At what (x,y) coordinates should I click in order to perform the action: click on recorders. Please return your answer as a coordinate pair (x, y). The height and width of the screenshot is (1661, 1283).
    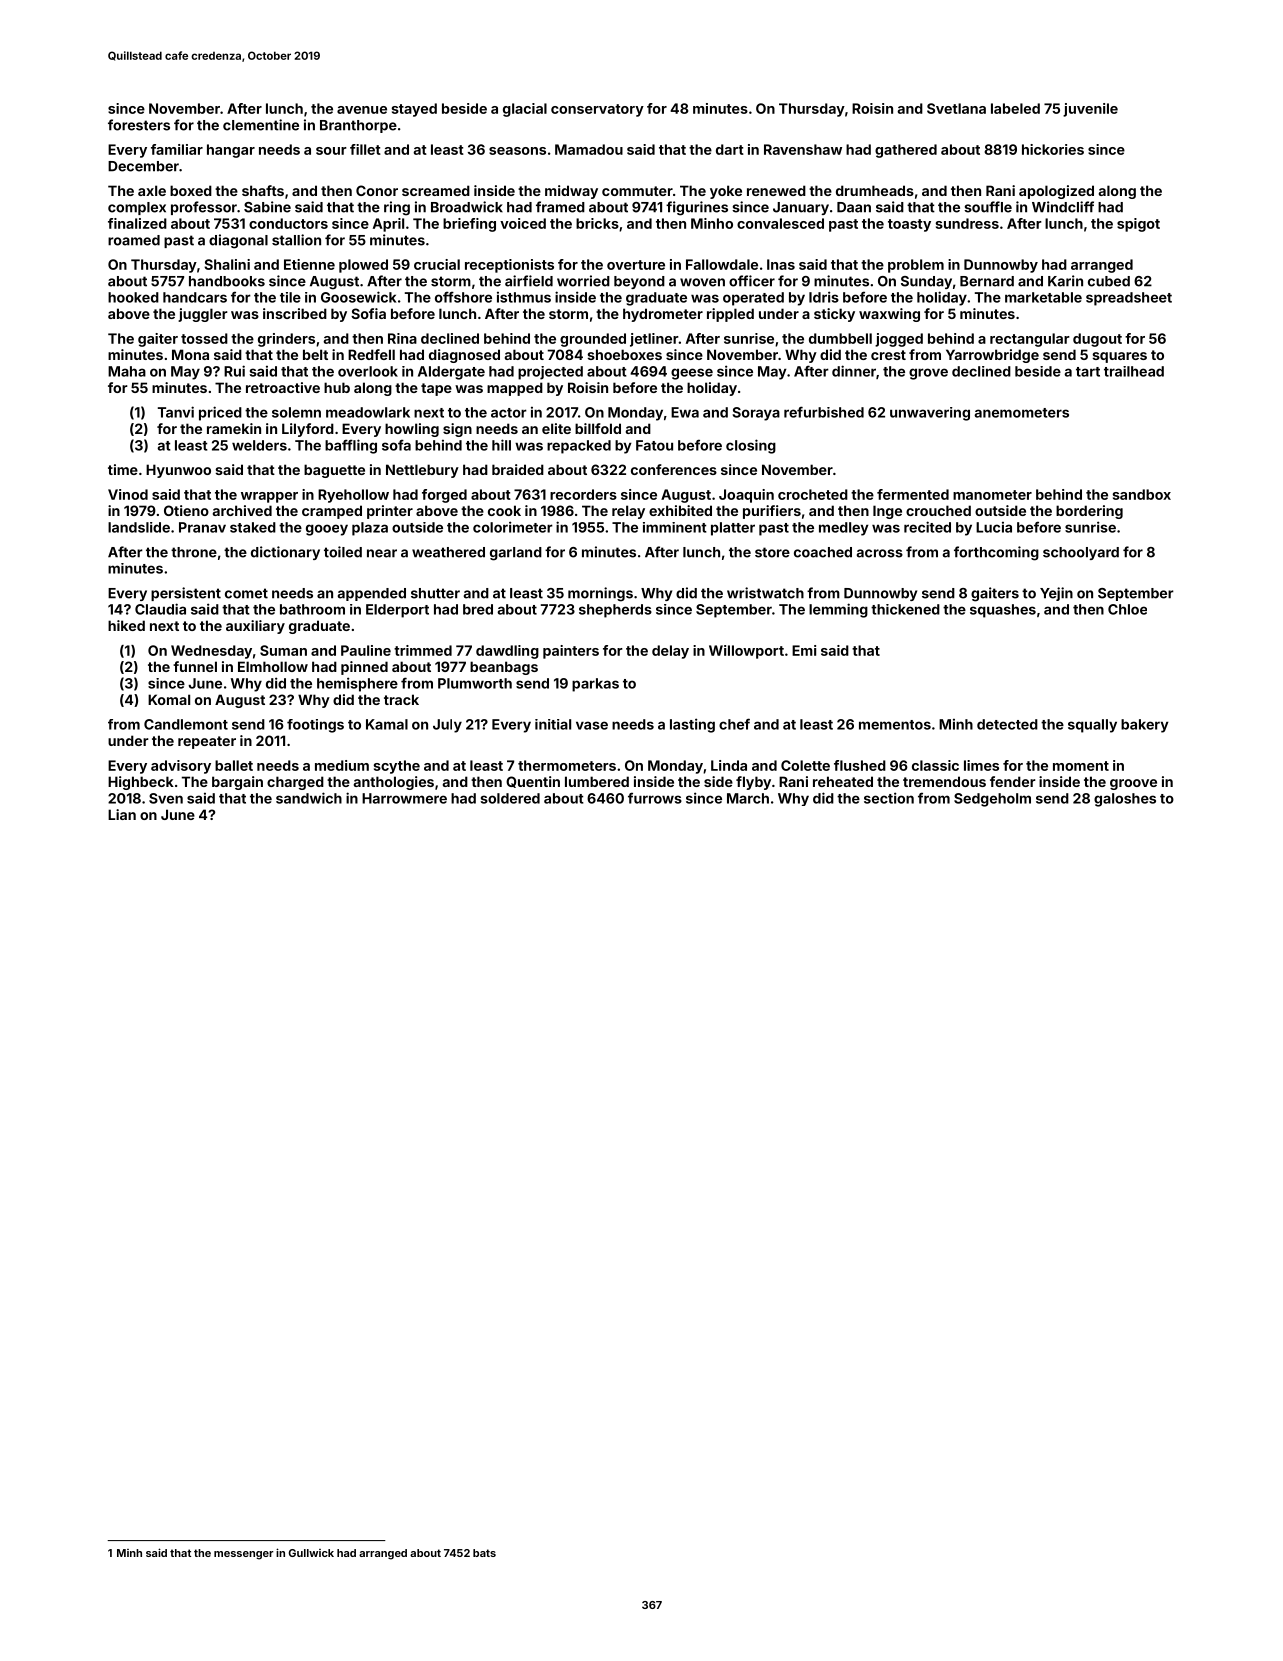
    Looking at the image, I should click on (583, 494).
